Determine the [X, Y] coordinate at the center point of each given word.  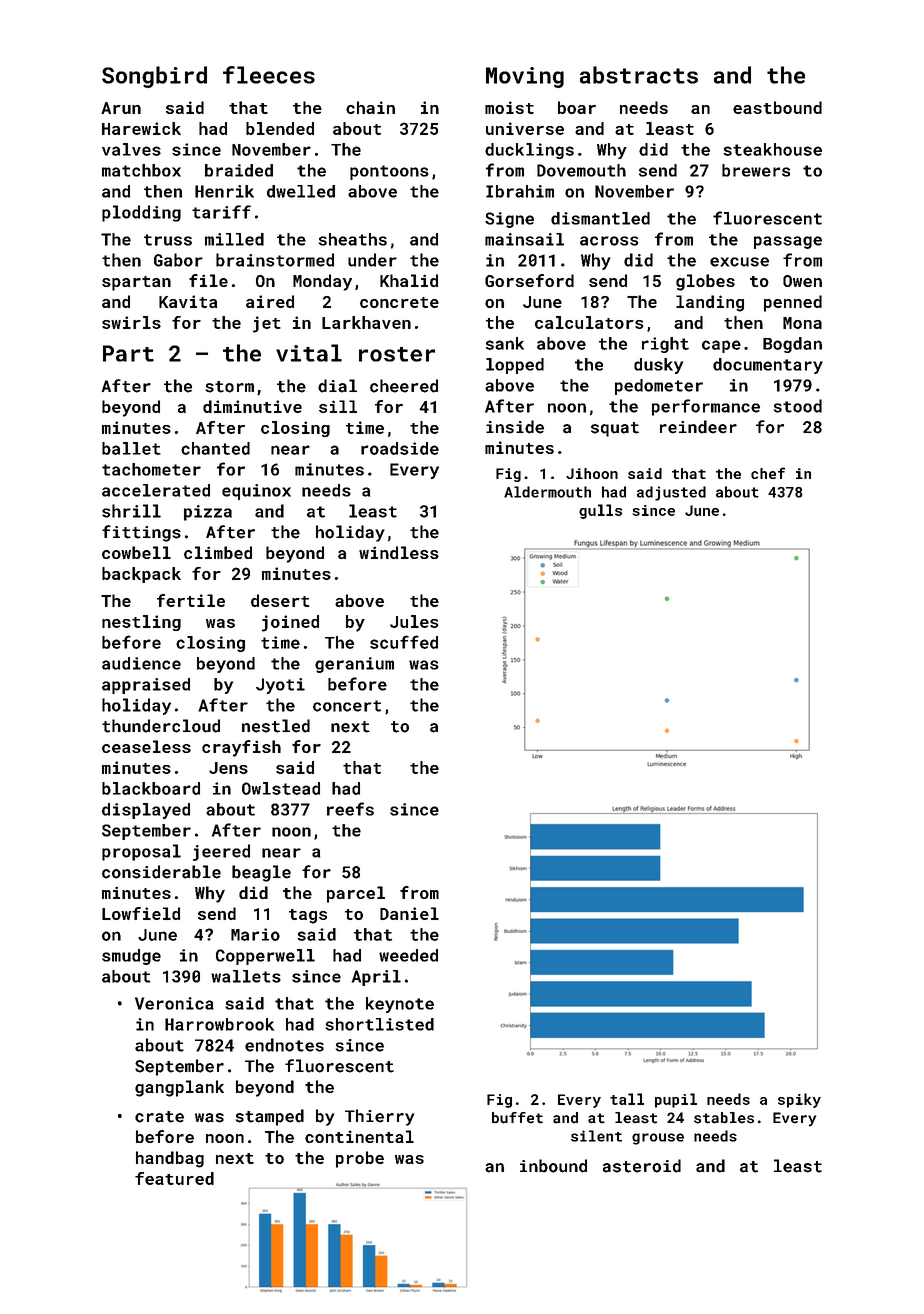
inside [515, 427]
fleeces [269, 75]
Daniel [409, 913]
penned [793, 303]
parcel [356, 894]
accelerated [156, 490]
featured [174, 1178]
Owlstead [281, 788]
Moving [525, 77]
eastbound [777, 107]
